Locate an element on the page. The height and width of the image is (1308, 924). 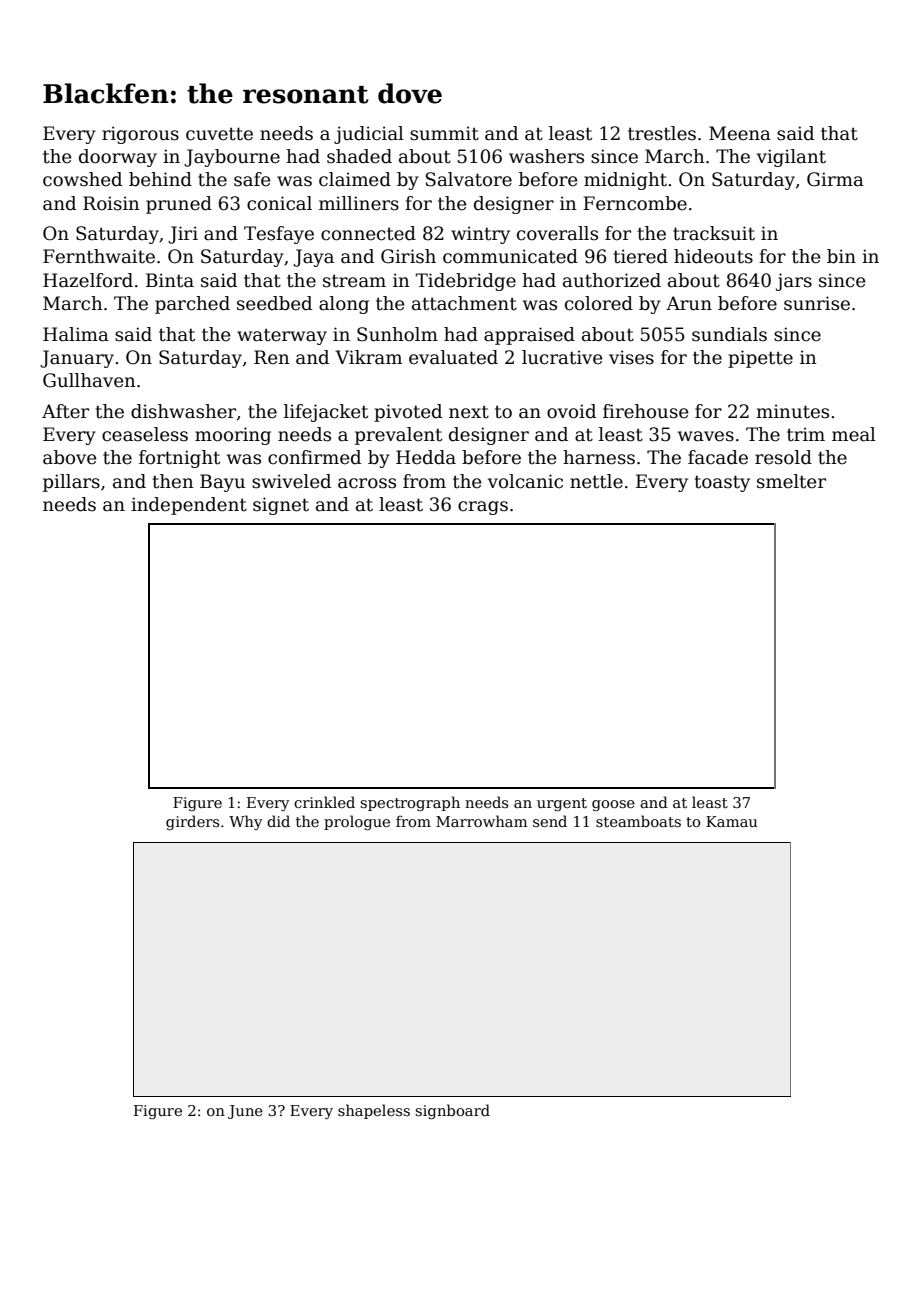
crags is located at coordinates (483, 508).
